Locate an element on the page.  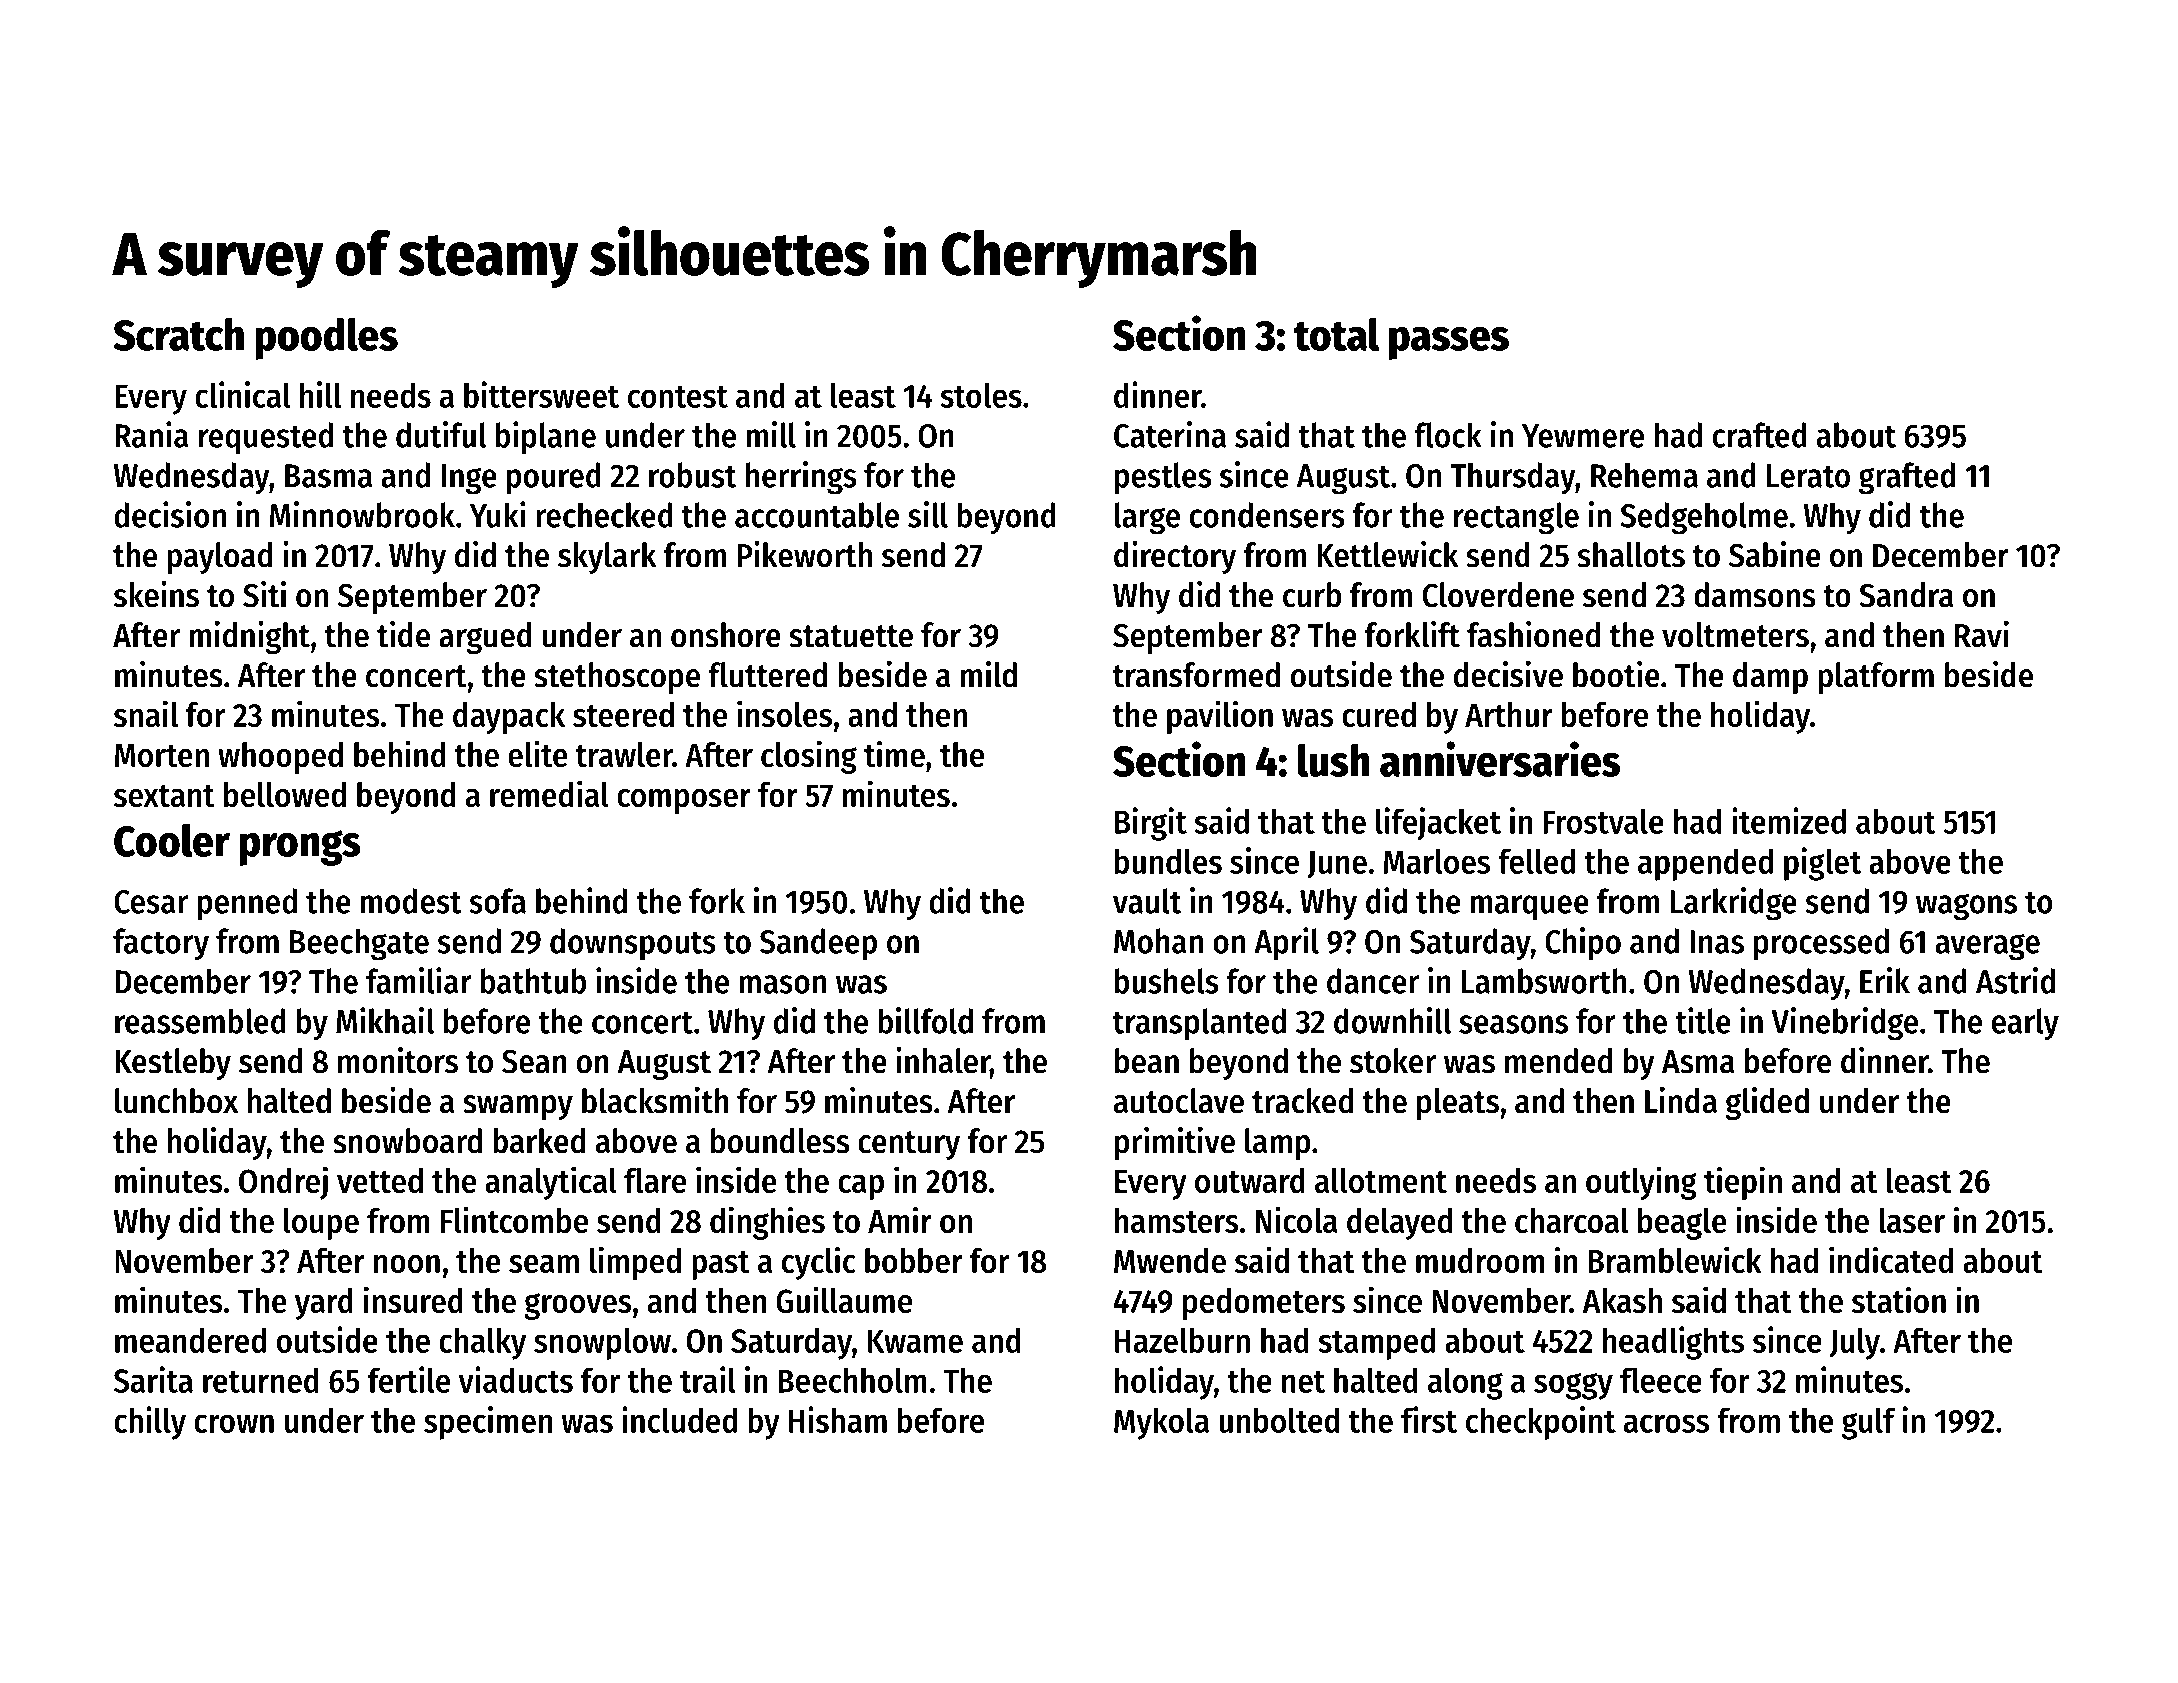
tide is located at coordinates (403, 634).
